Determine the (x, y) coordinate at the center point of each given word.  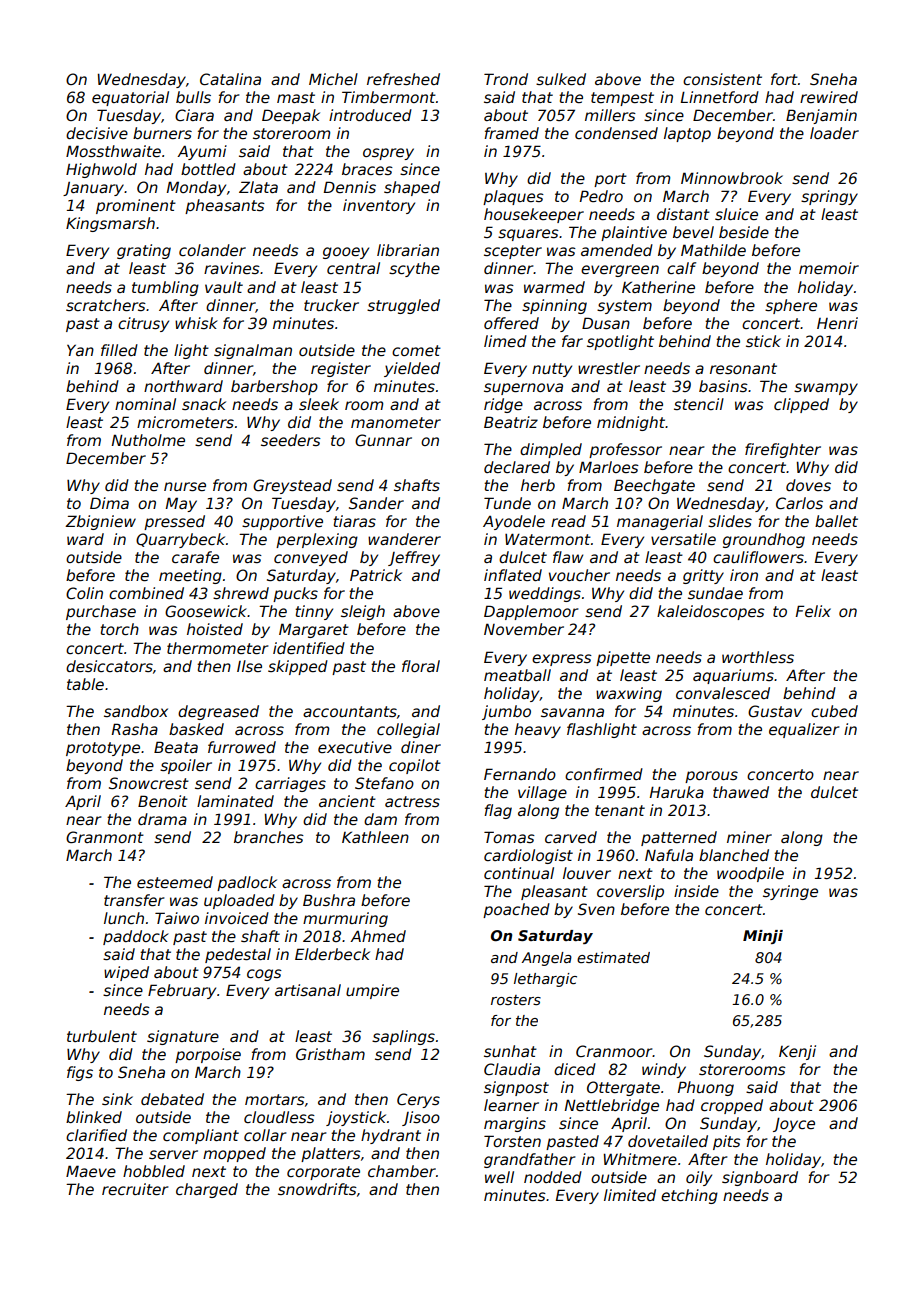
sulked (561, 79)
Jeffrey (414, 558)
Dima (109, 503)
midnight (631, 423)
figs (80, 1073)
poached (516, 910)
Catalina (230, 79)
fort (784, 79)
